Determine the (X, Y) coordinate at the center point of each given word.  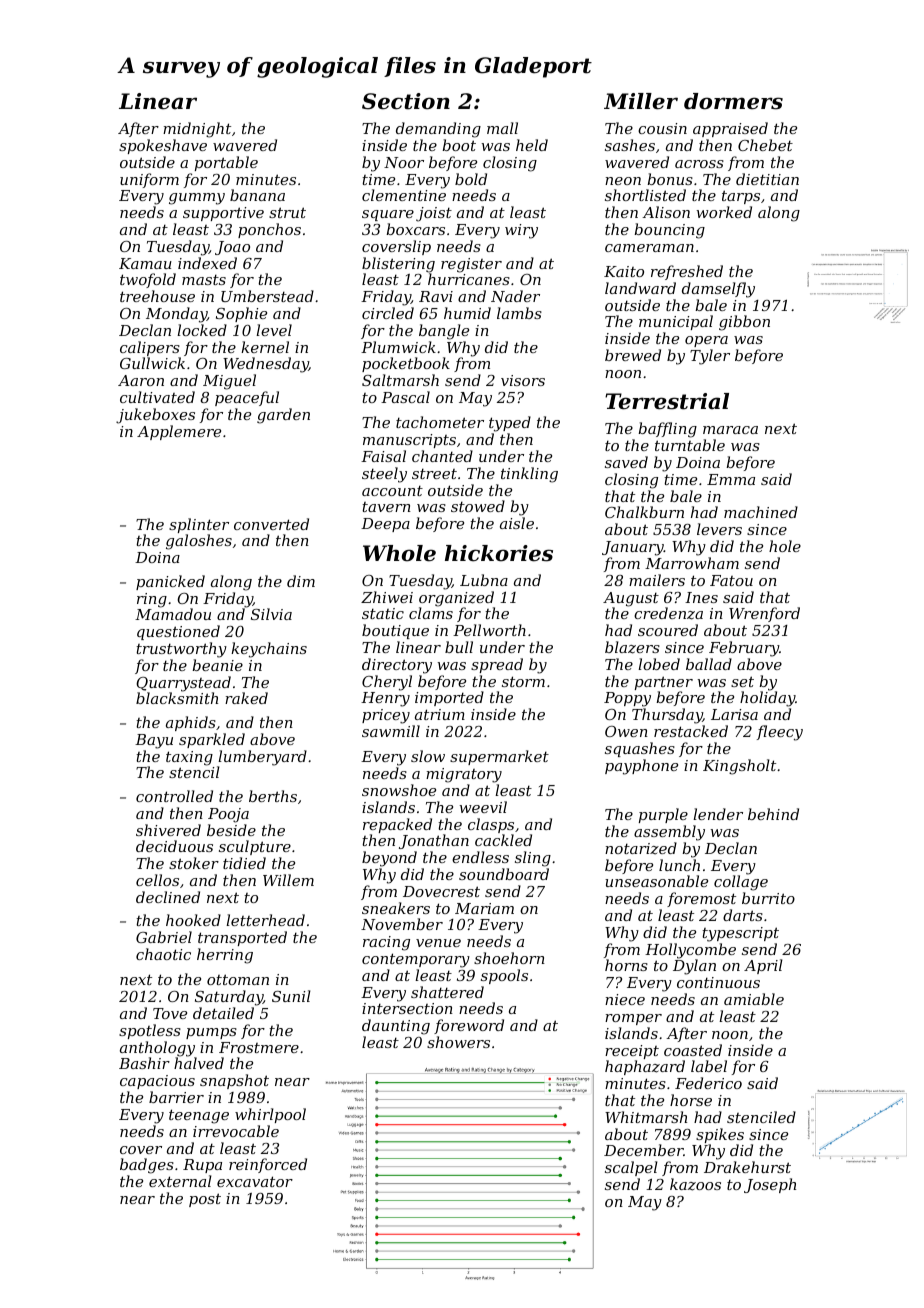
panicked (170, 582)
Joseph (770, 1185)
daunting (396, 1027)
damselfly (718, 290)
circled (388, 313)
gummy (197, 199)
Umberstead (267, 296)
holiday (767, 699)
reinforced (268, 1165)
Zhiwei (387, 597)
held (532, 145)
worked (724, 212)
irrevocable (236, 1131)
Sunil (291, 996)
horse (691, 1100)
